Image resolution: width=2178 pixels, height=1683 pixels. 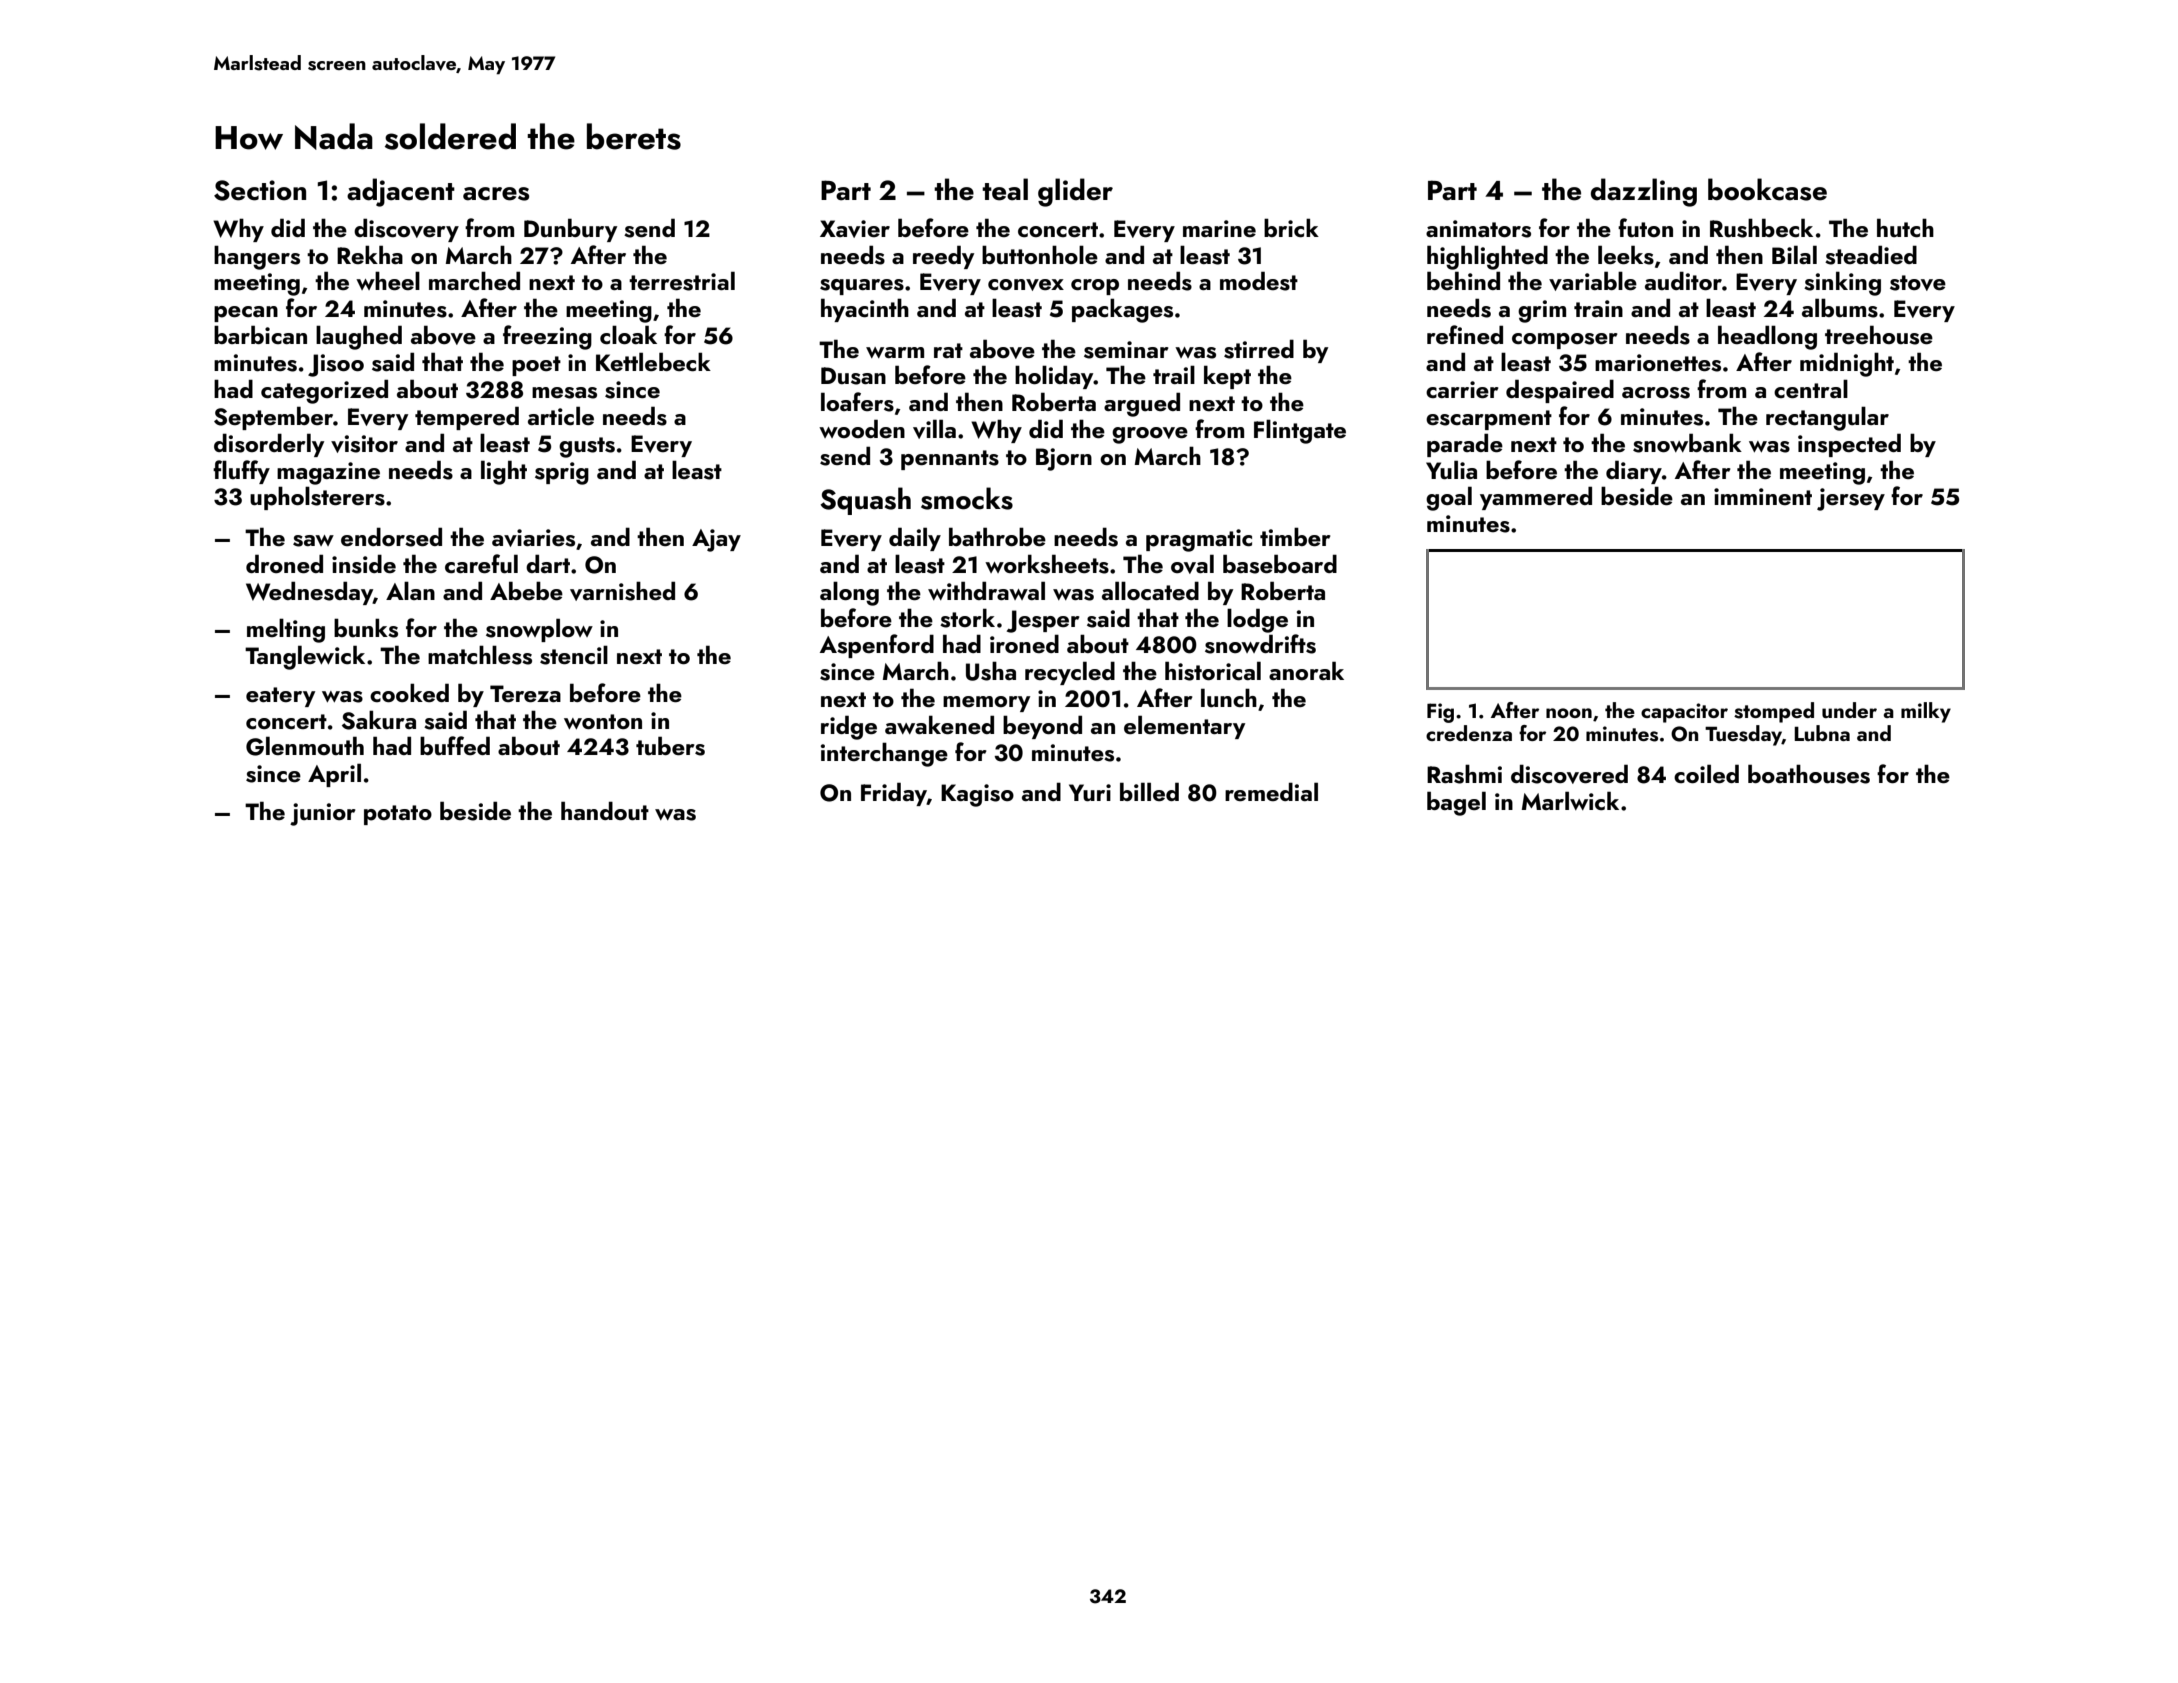 I want to click on tubers, so click(x=670, y=746).
